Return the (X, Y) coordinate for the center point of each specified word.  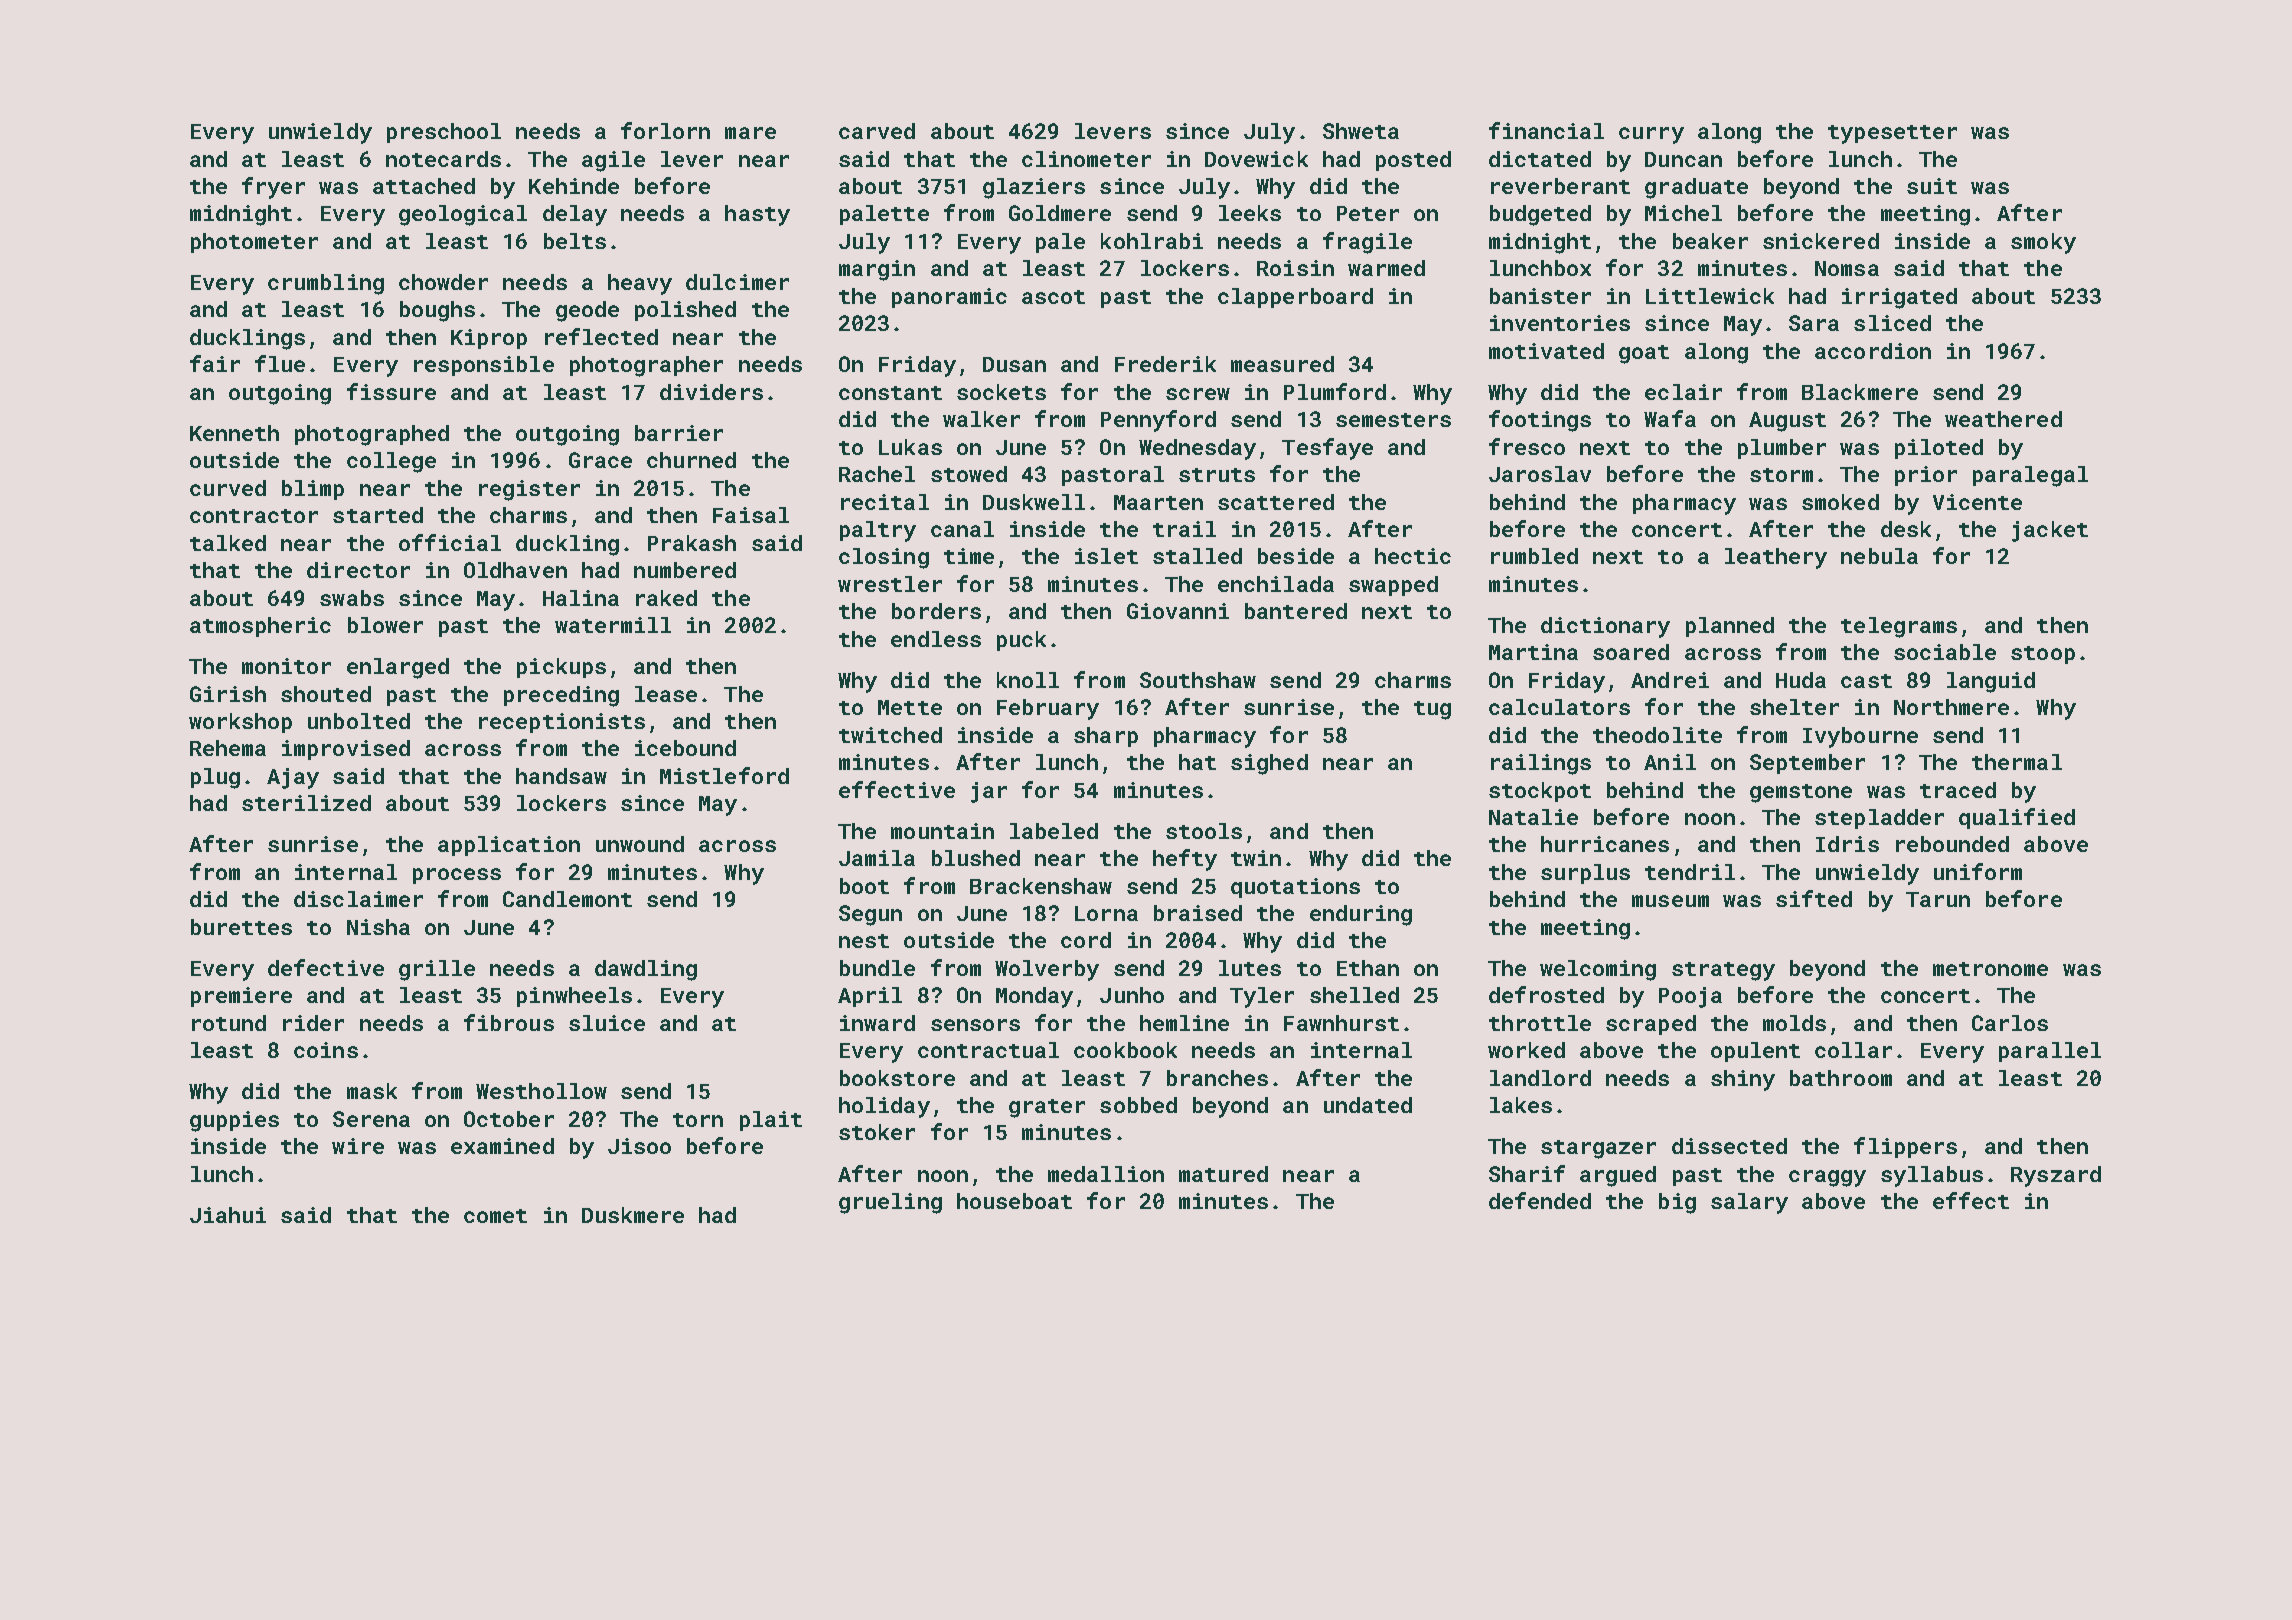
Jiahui (228, 1215)
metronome (1990, 969)
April (870, 997)
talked (228, 543)
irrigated (1899, 298)
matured (1223, 1174)
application (509, 846)
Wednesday (1197, 449)
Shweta (1361, 131)
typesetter (1892, 134)
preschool (444, 133)
